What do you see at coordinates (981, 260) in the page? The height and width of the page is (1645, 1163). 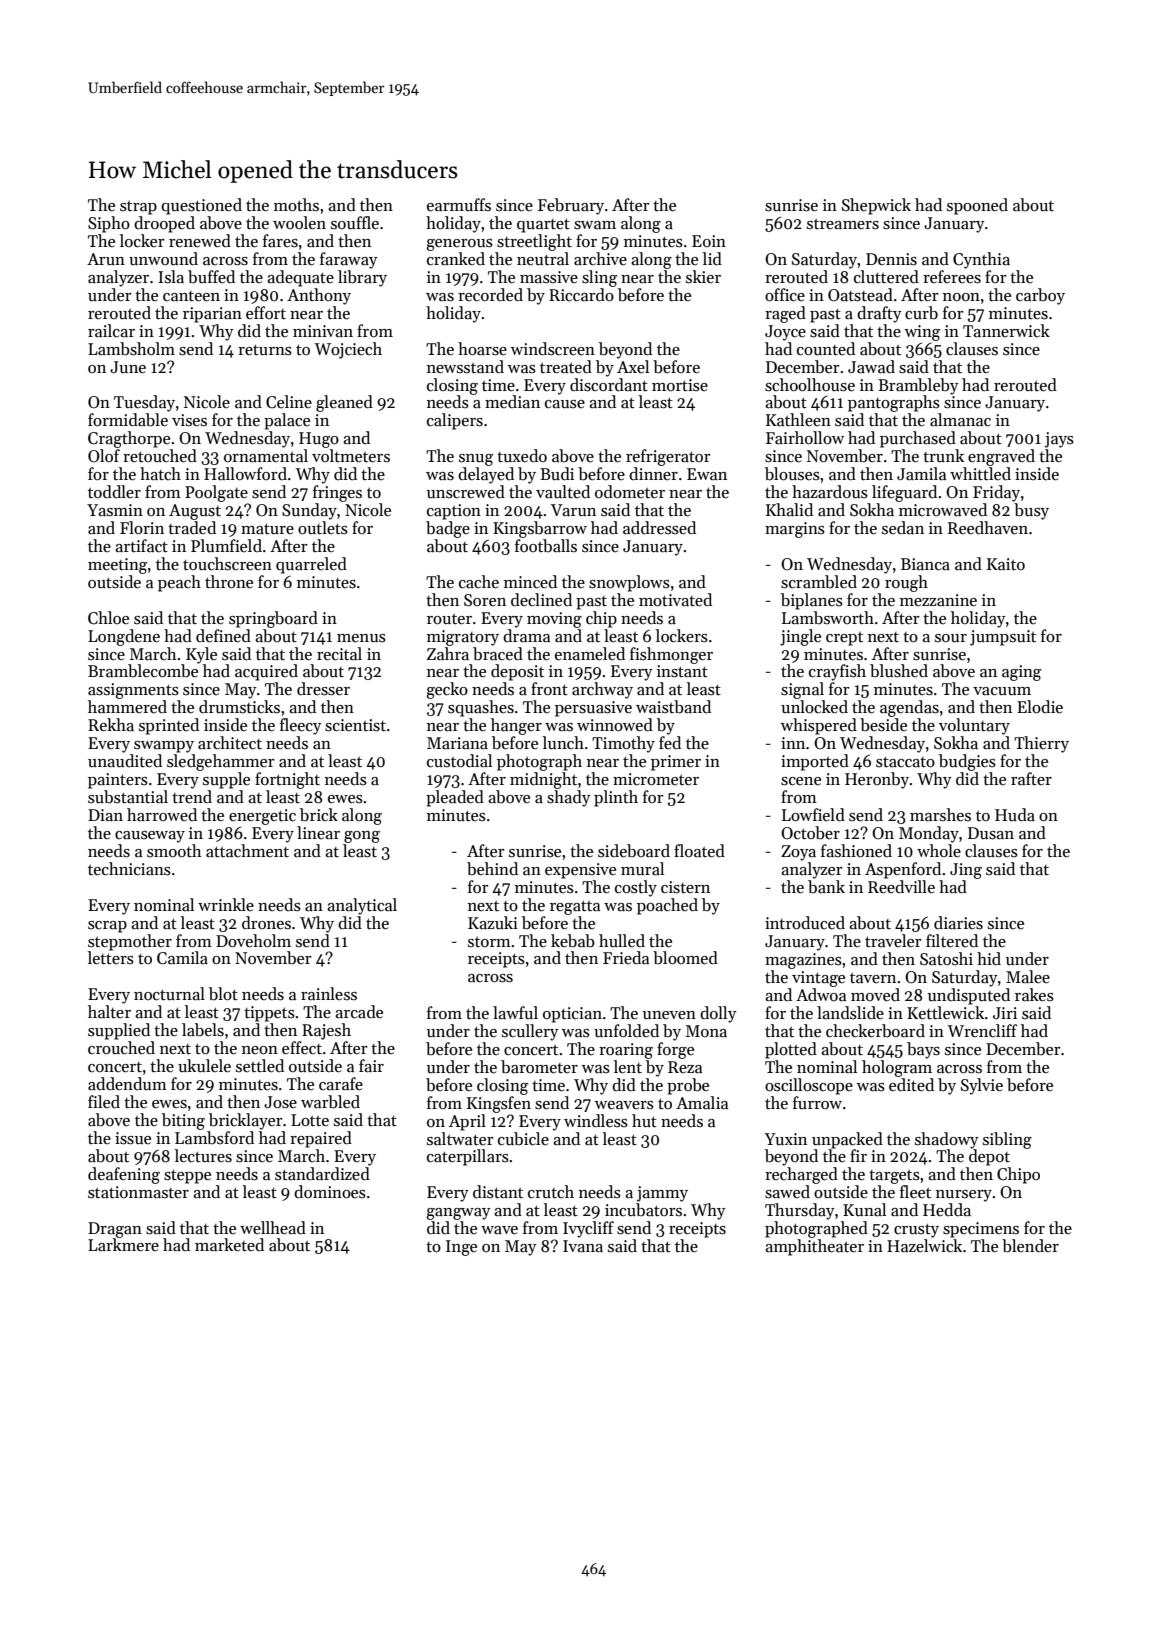 I see `Cynthia` at bounding box center [981, 260].
